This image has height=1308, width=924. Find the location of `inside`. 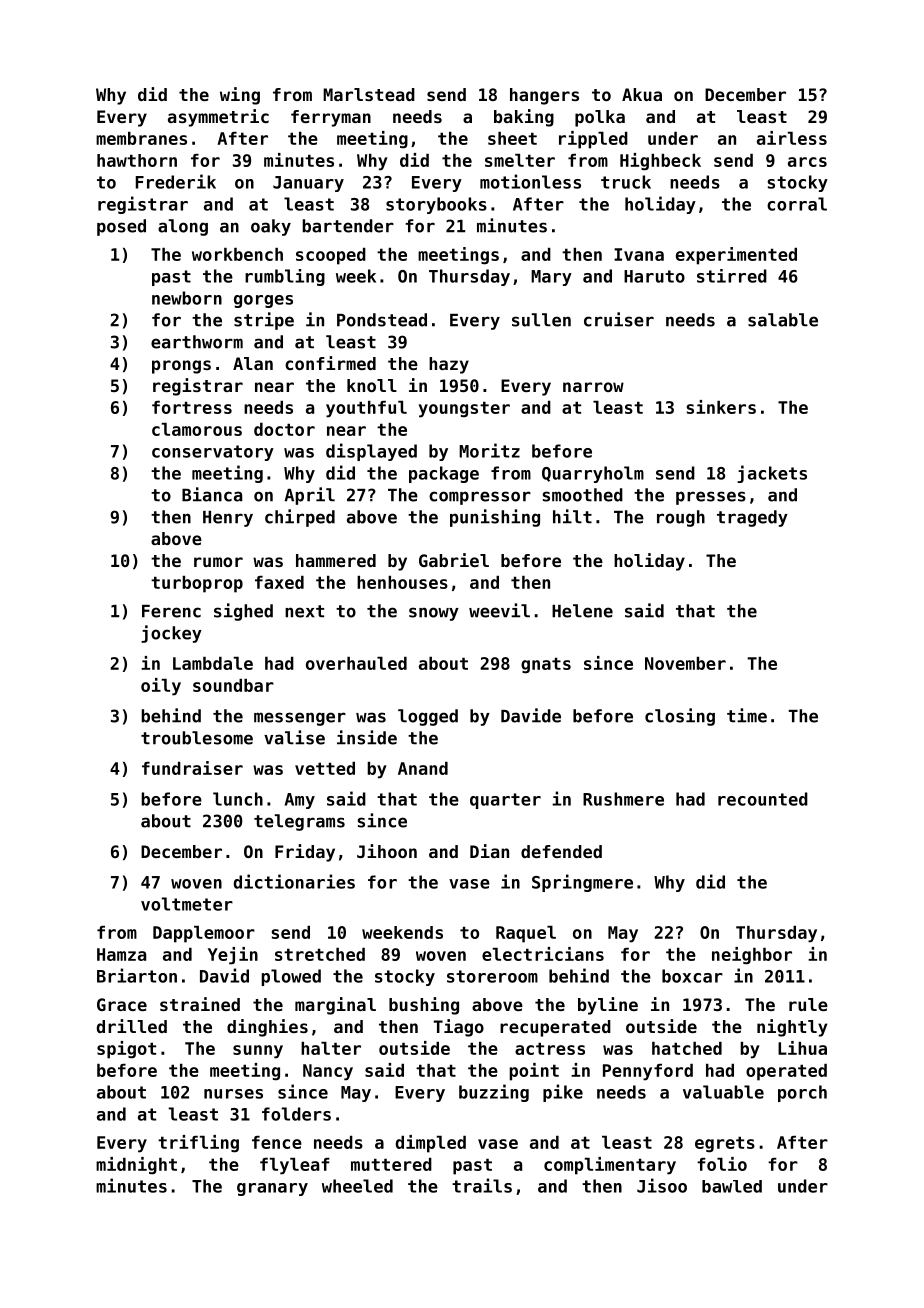

inside is located at coordinates (367, 737).
